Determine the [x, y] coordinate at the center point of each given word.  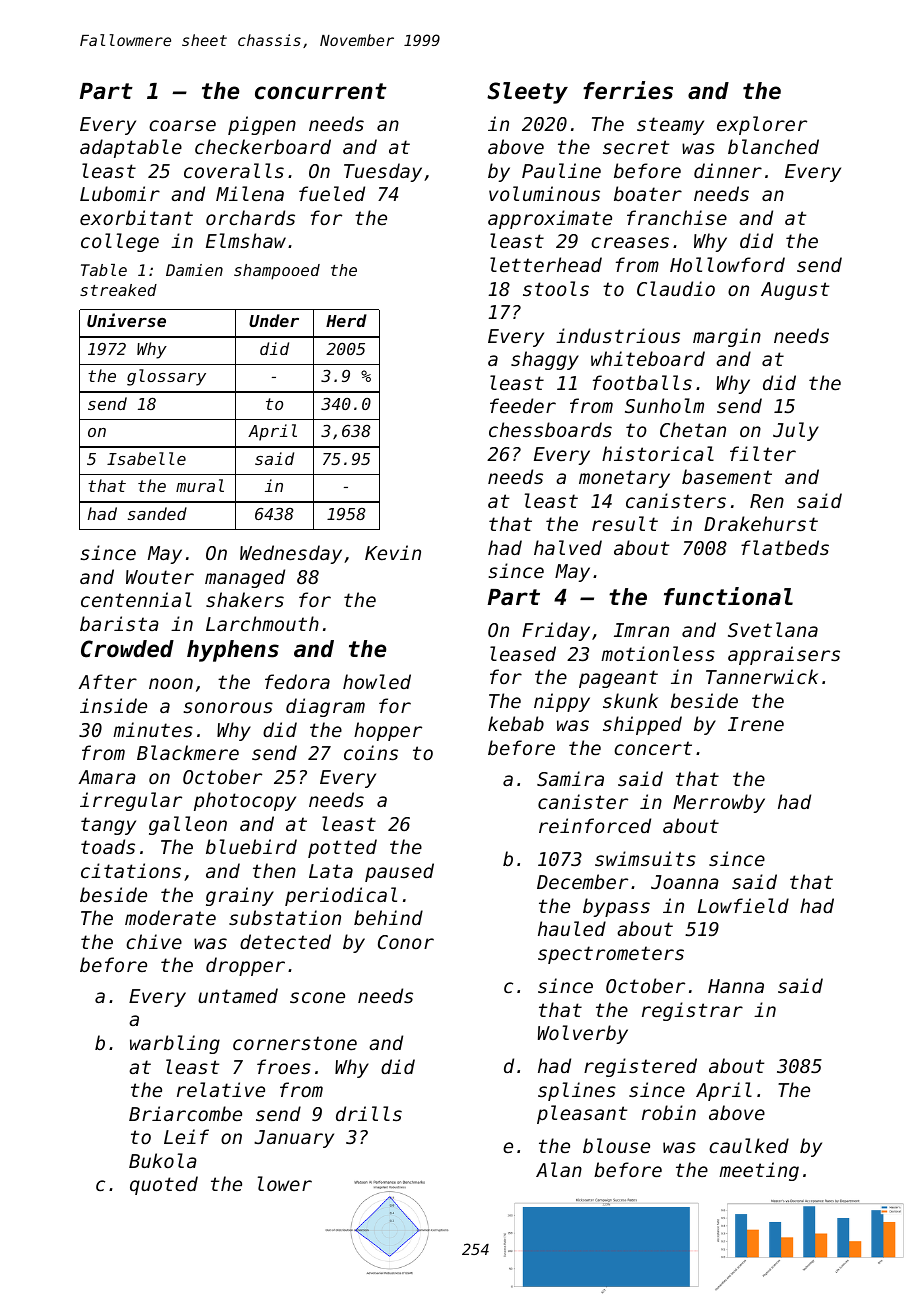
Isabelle [146, 458]
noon [171, 683]
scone [317, 997]
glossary [166, 377]
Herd [346, 320]
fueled [332, 193]
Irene [756, 724]
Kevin [393, 552]
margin [727, 337]
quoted [164, 1185]
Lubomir [120, 193]
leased [523, 653]
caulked [749, 1145]
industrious [618, 335]
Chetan [693, 429]
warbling [175, 1044]
